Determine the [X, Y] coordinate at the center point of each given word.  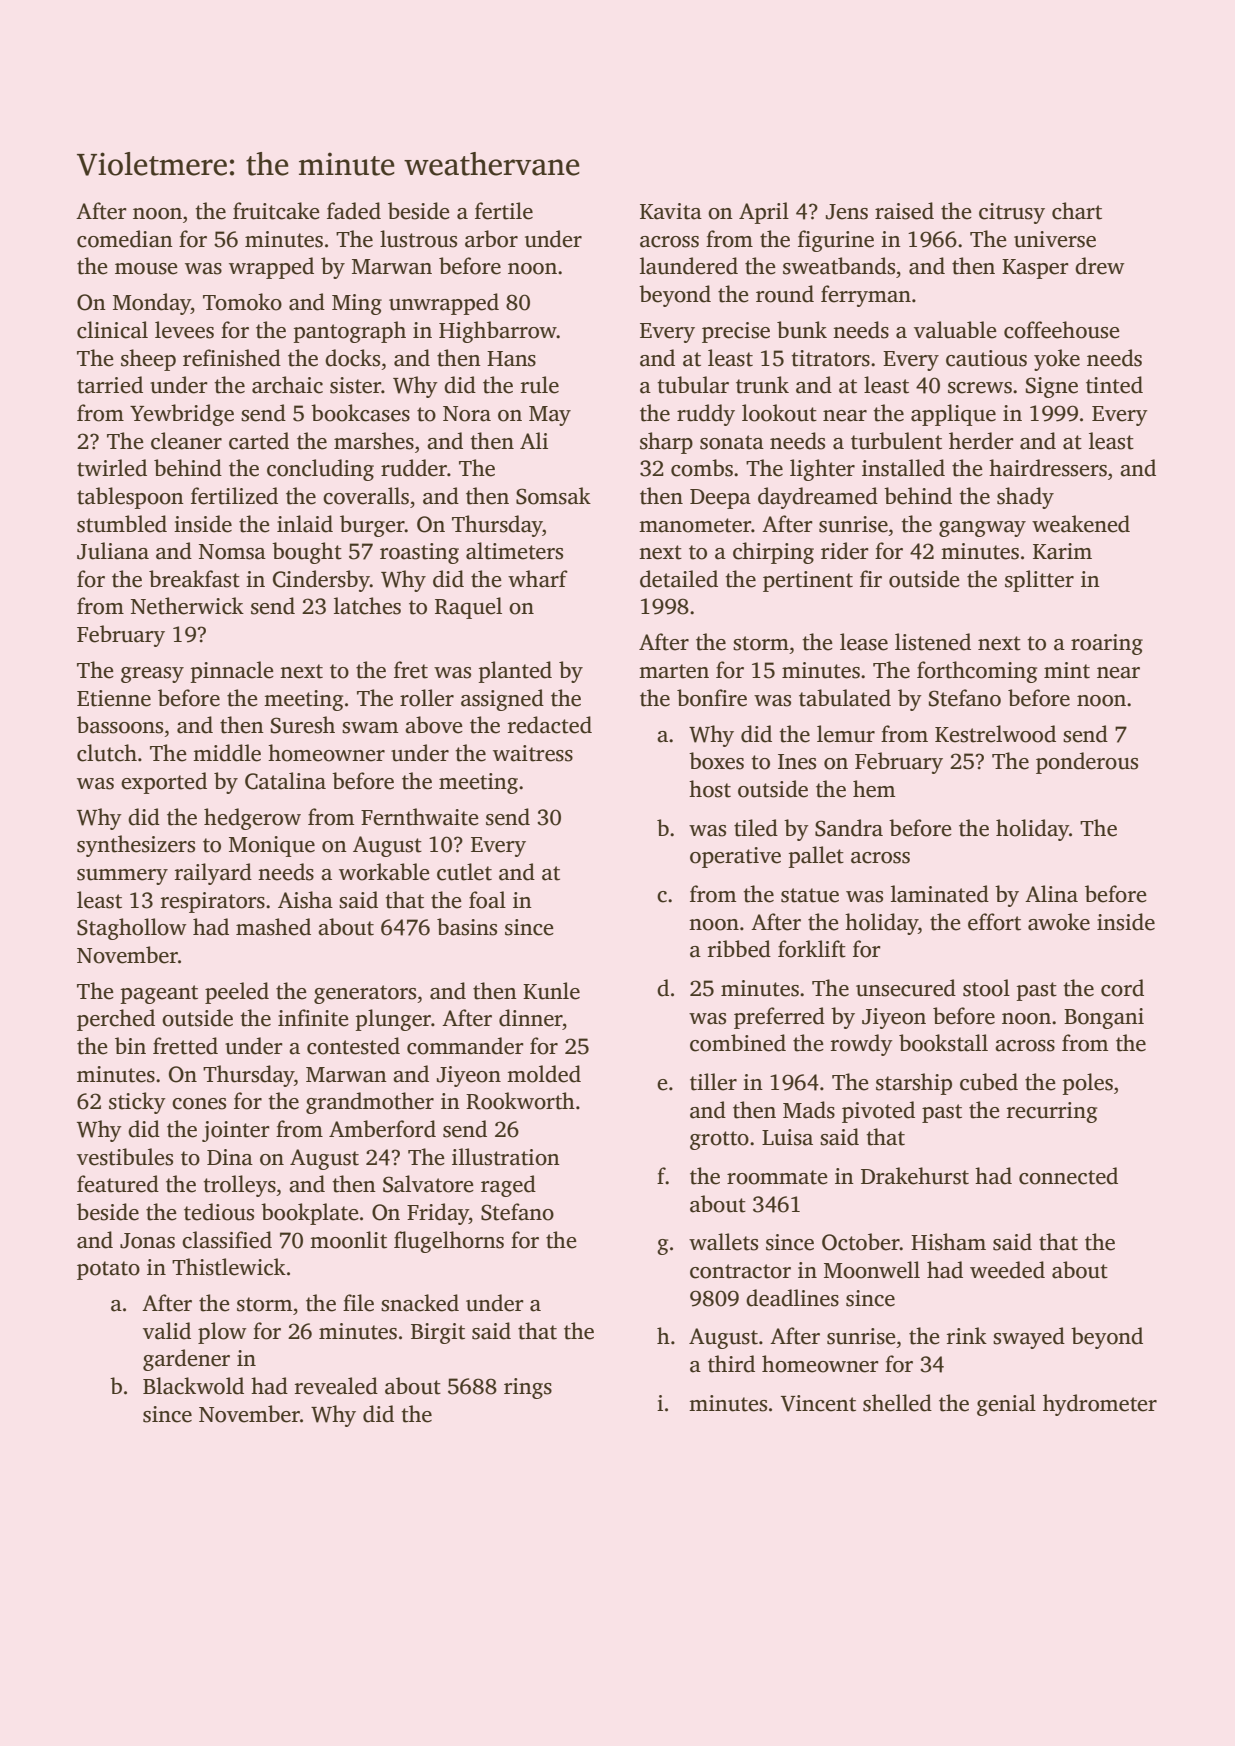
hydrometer [1100, 1405]
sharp [666, 443]
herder [981, 441]
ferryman [866, 296]
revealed [336, 1386]
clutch [107, 753]
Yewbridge [182, 415]
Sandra [849, 828]
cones [199, 1104]
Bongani [1104, 1018]
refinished [232, 358]
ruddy [706, 415]
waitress [533, 753]
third [731, 1364]
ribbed [739, 949]
